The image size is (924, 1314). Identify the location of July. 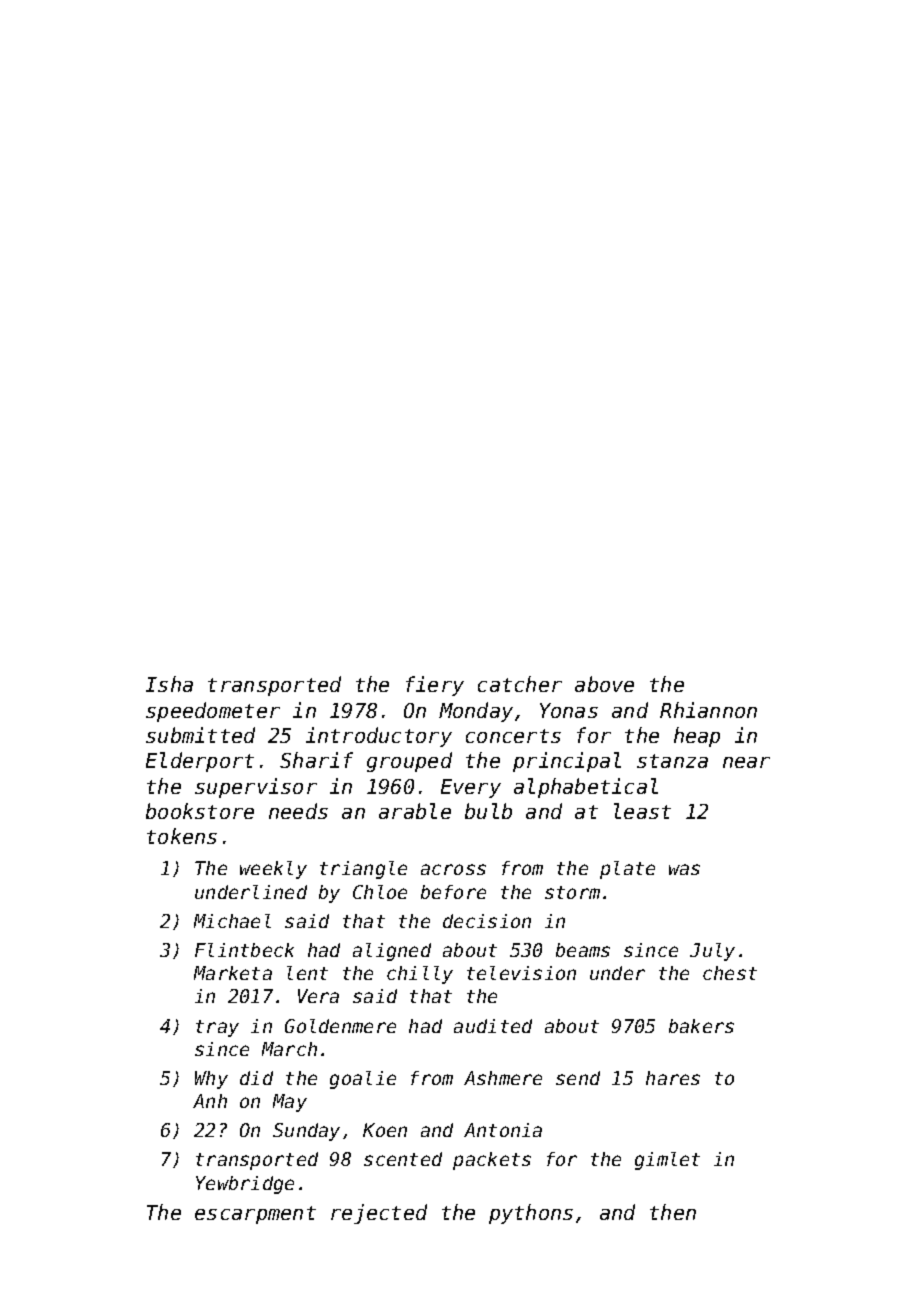
(712, 952).
